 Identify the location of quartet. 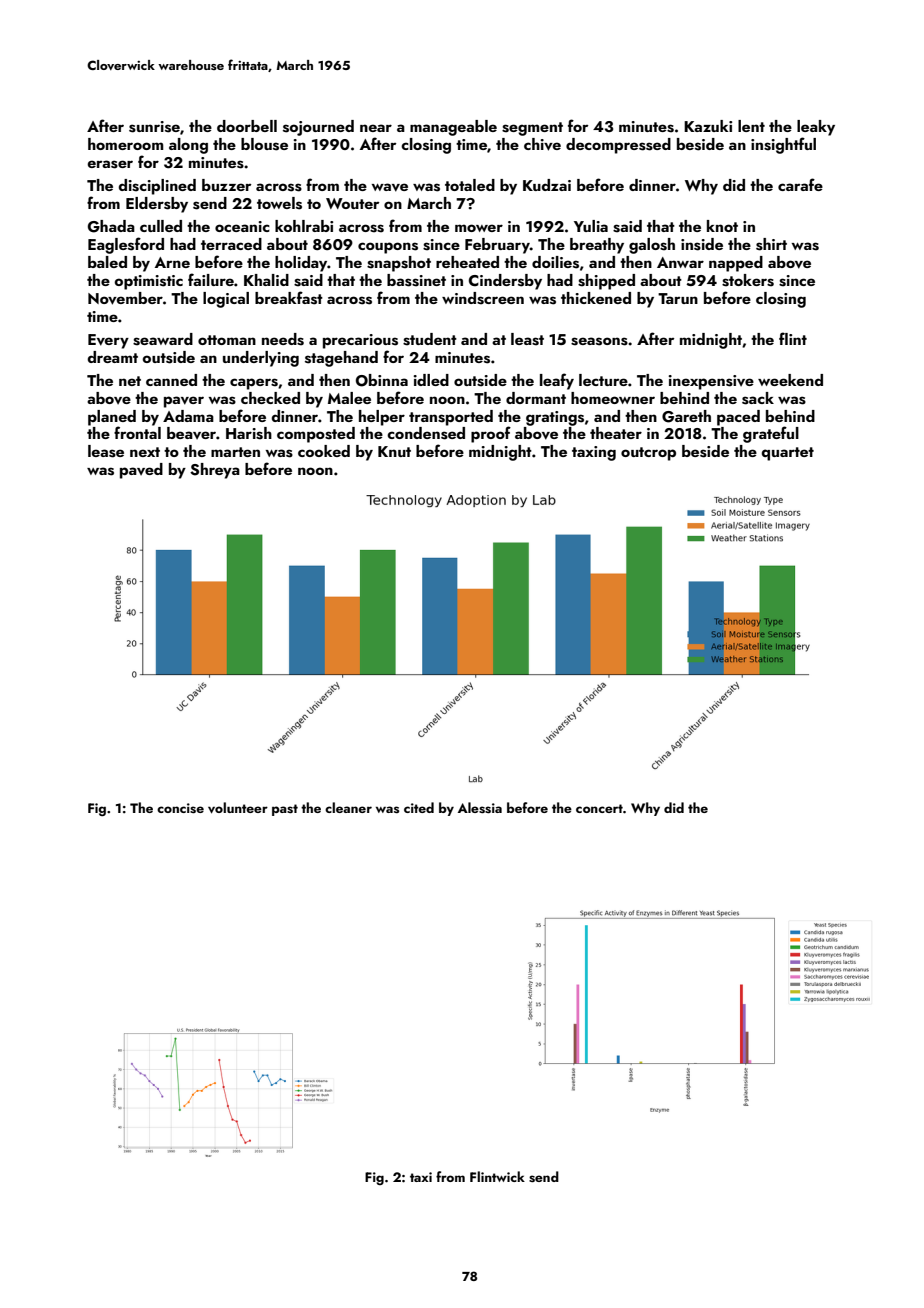
(787, 454).
